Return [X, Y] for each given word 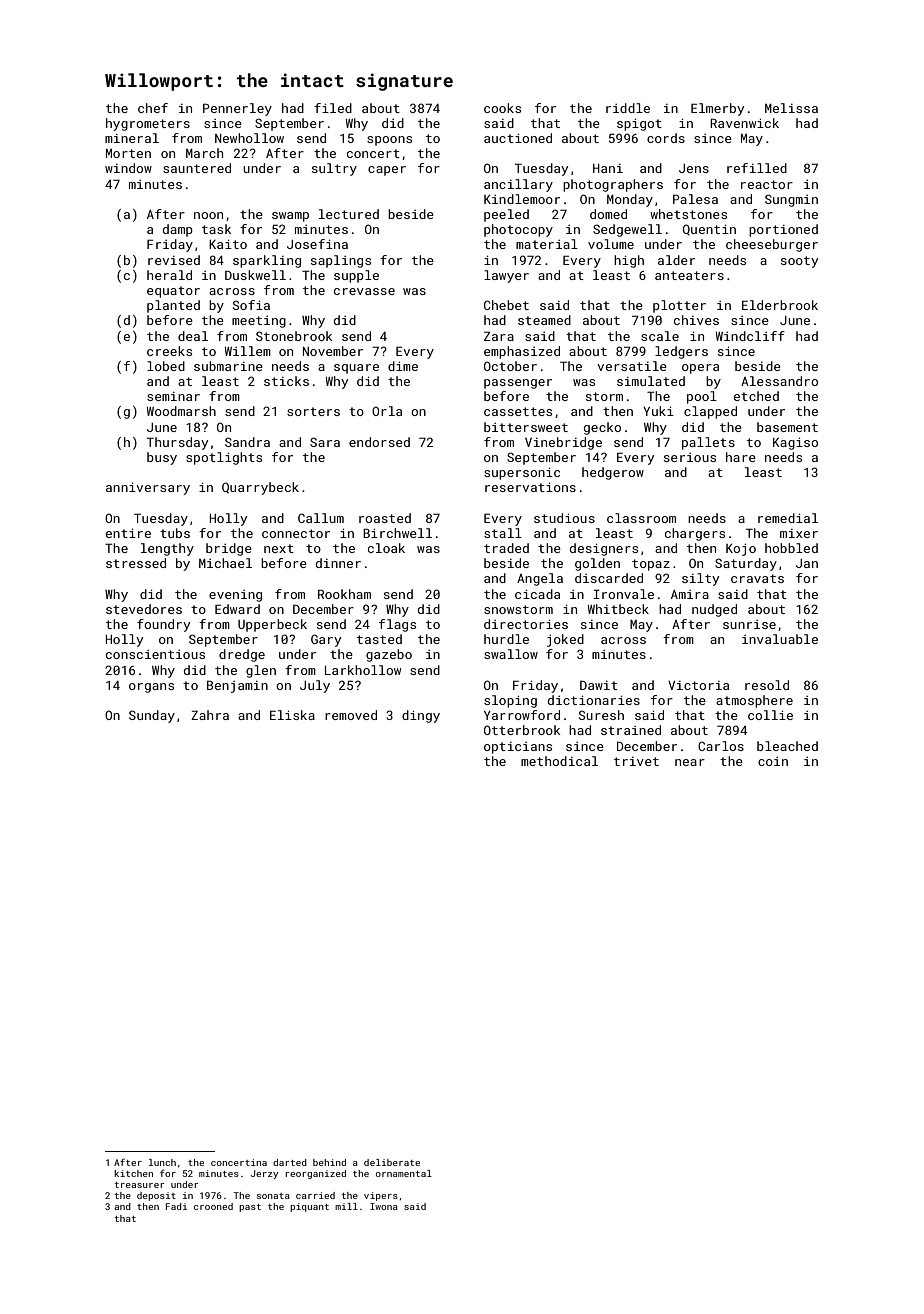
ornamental [404, 1173]
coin [773, 761]
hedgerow [613, 473]
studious [564, 518]
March [204, 153]
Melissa [791, 108]
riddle [628, 108]
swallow [511, 654]
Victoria [698, 685]
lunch [162, 1162]
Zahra [210, 715]
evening [235, 596]
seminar [173, 396]
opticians [518, 748]
